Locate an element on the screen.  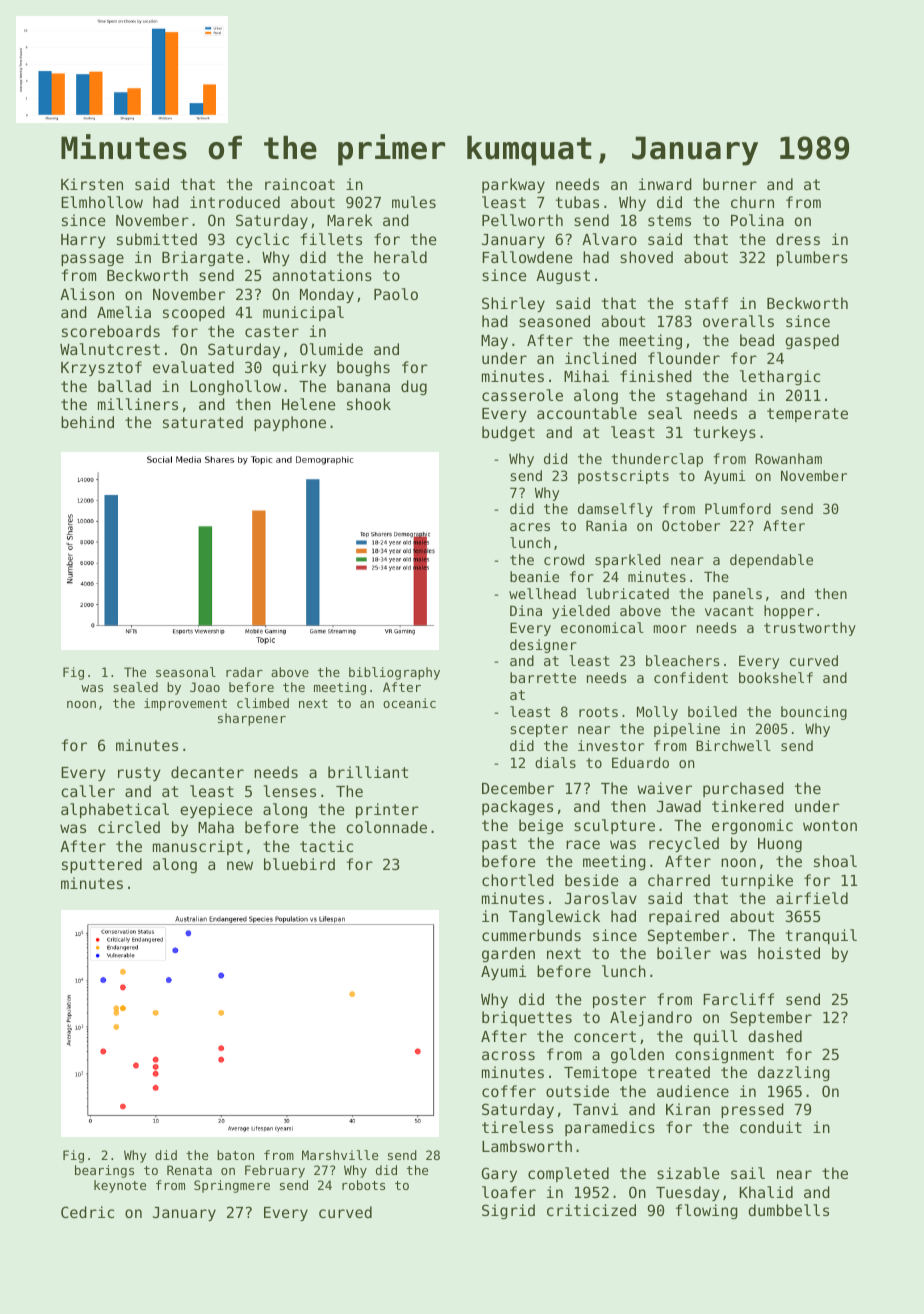
dazzling is located at coordinates (794, 1074).
